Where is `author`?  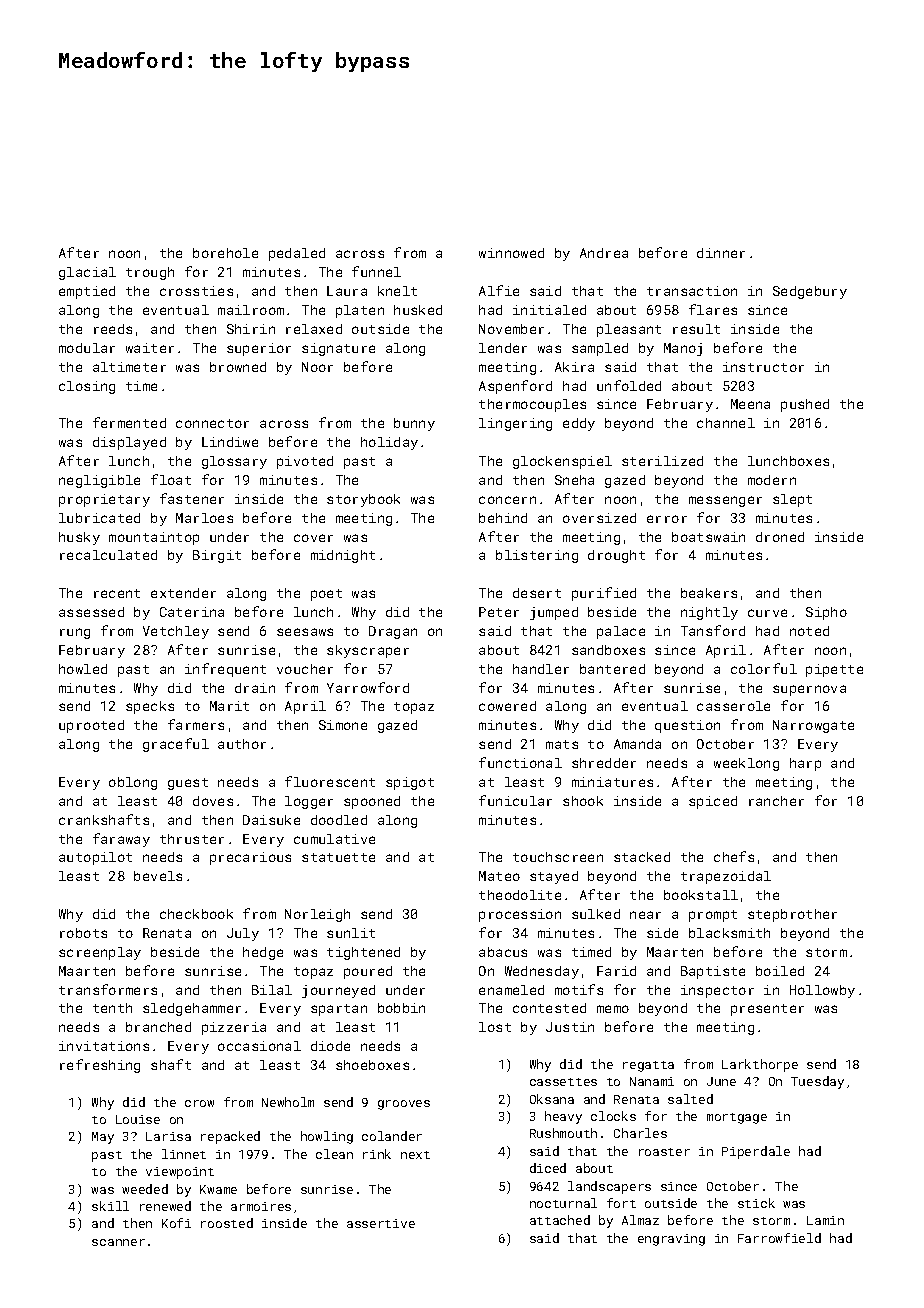 author is located at coordinates (242, 744).
